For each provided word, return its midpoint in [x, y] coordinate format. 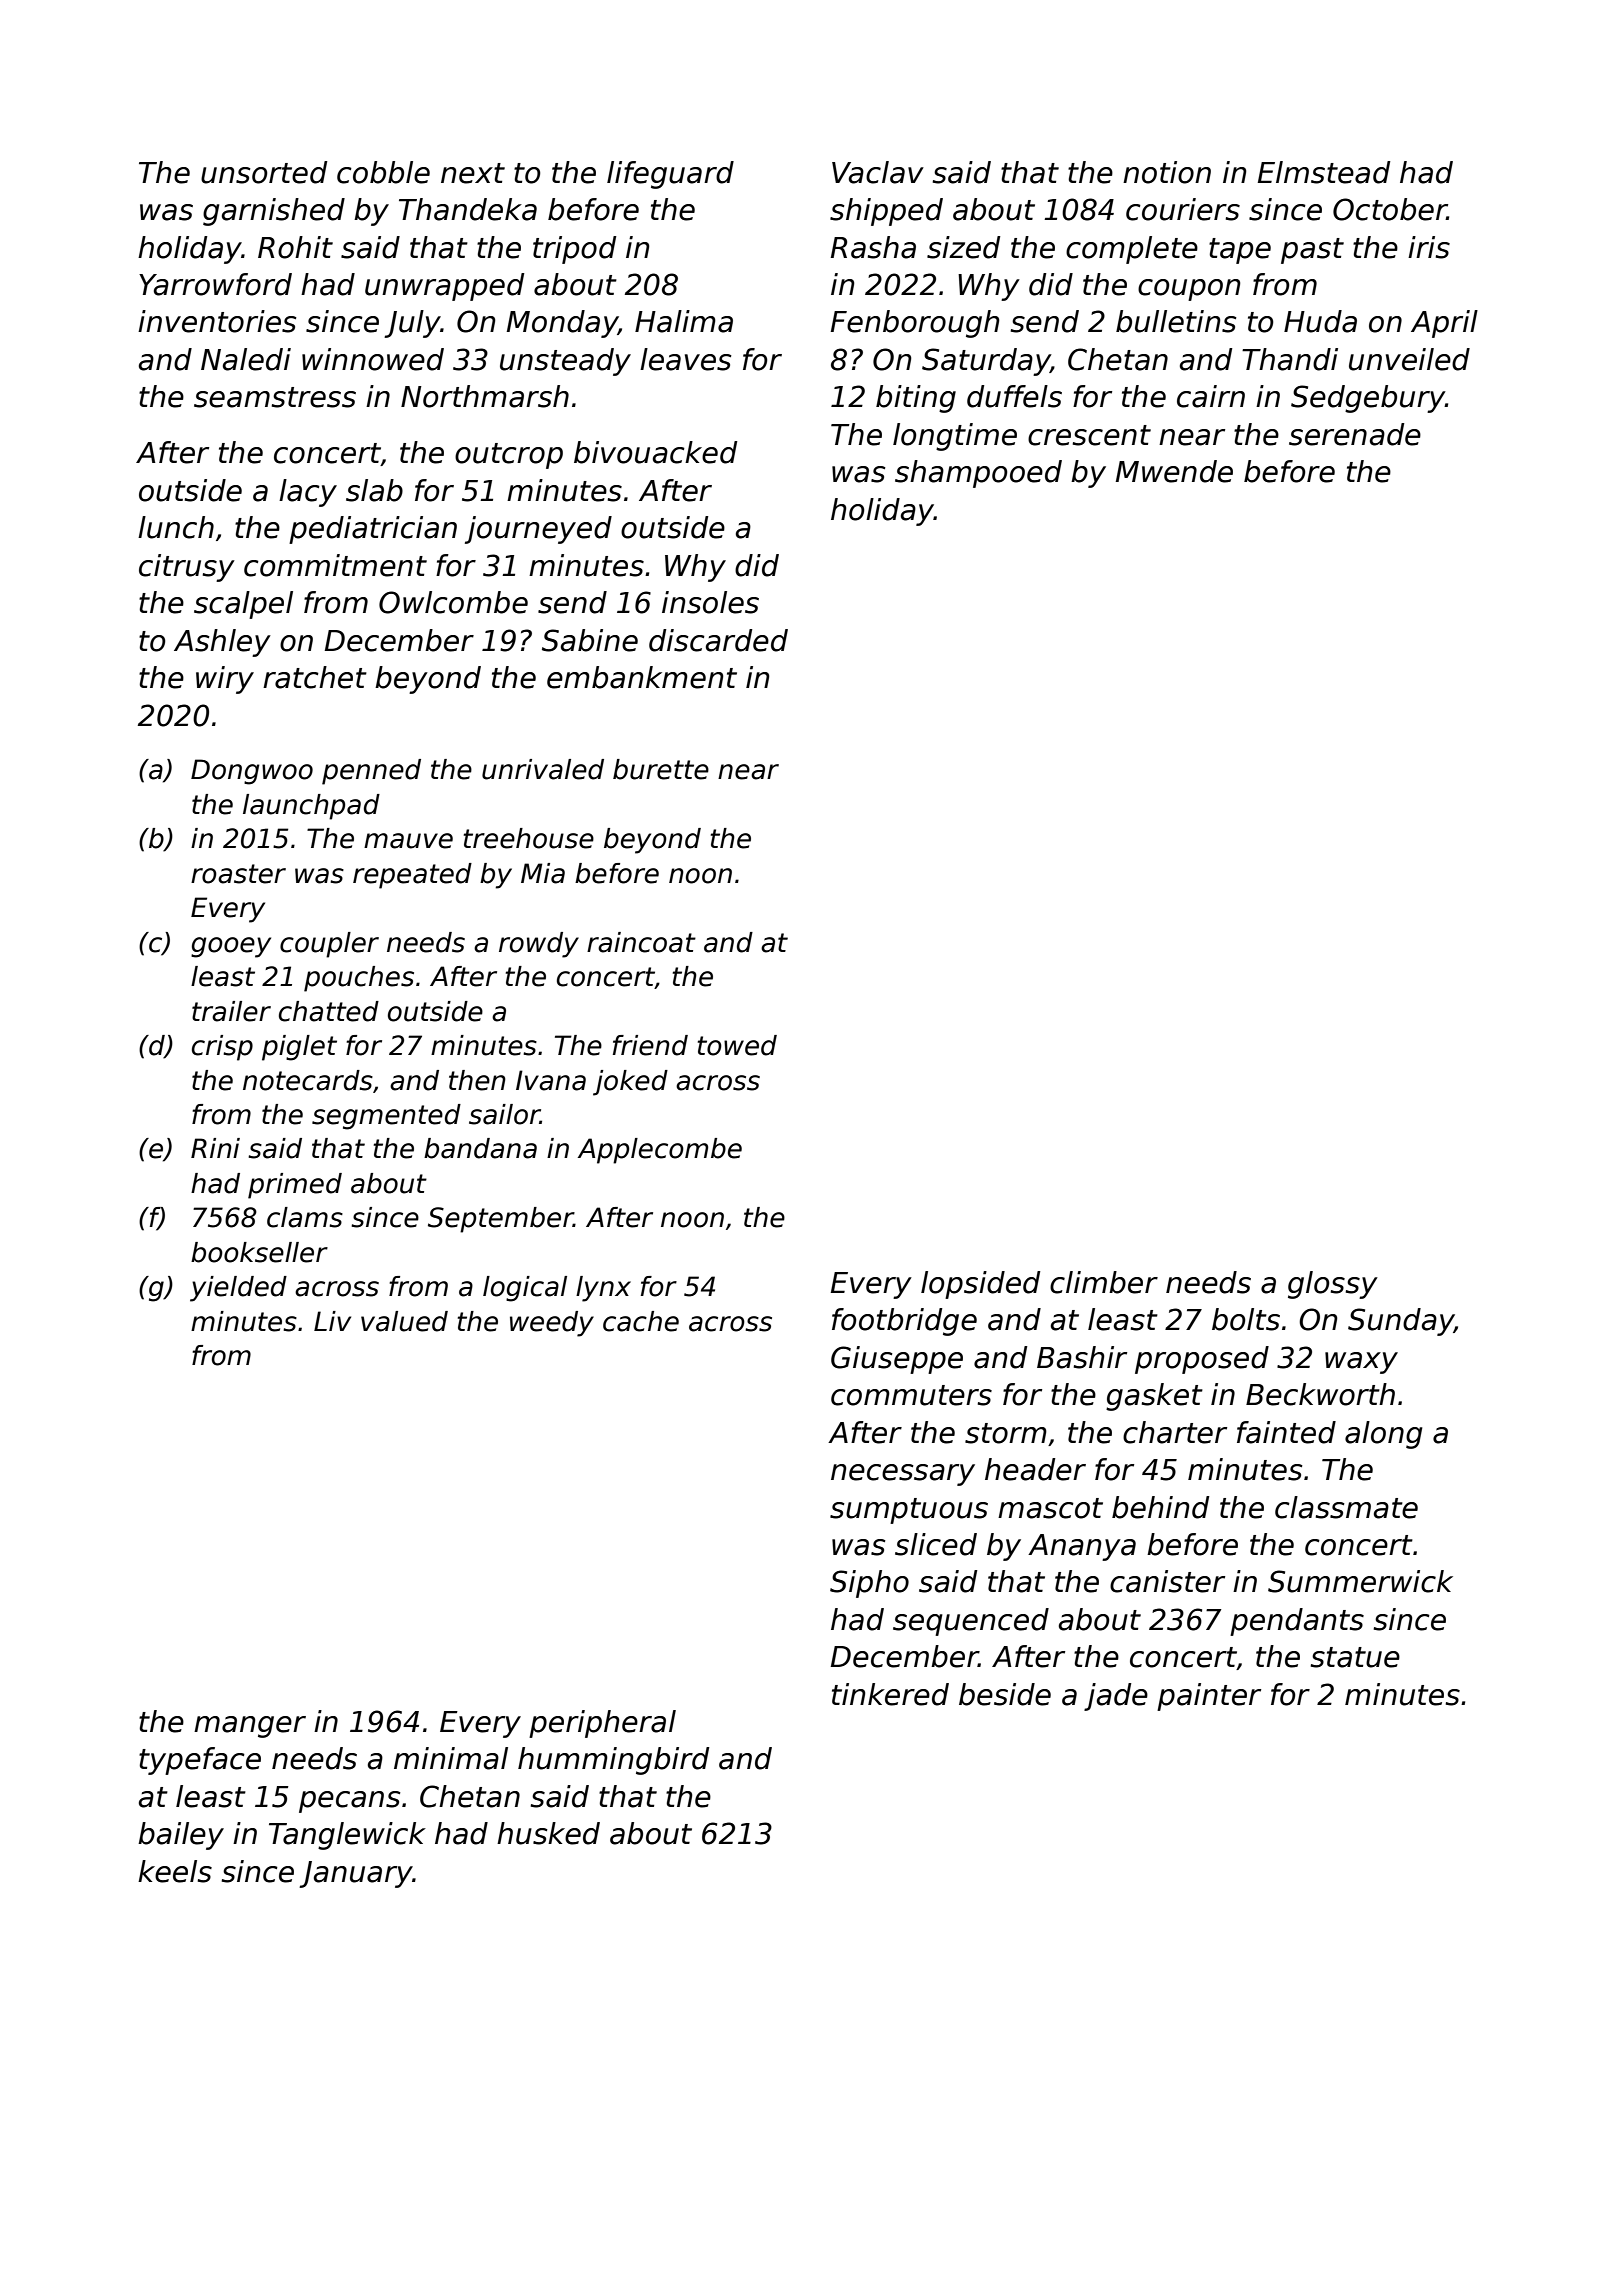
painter [1209, 1697]
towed [737, 1045]
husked [548, 1833]
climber [1104, 1282]
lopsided [980, 1285]
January [356, 1874]
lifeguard [670, 175]
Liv [332, 1321]
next [473, 173]
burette [661, 769]
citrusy [187, 568]
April [1444, 324]
